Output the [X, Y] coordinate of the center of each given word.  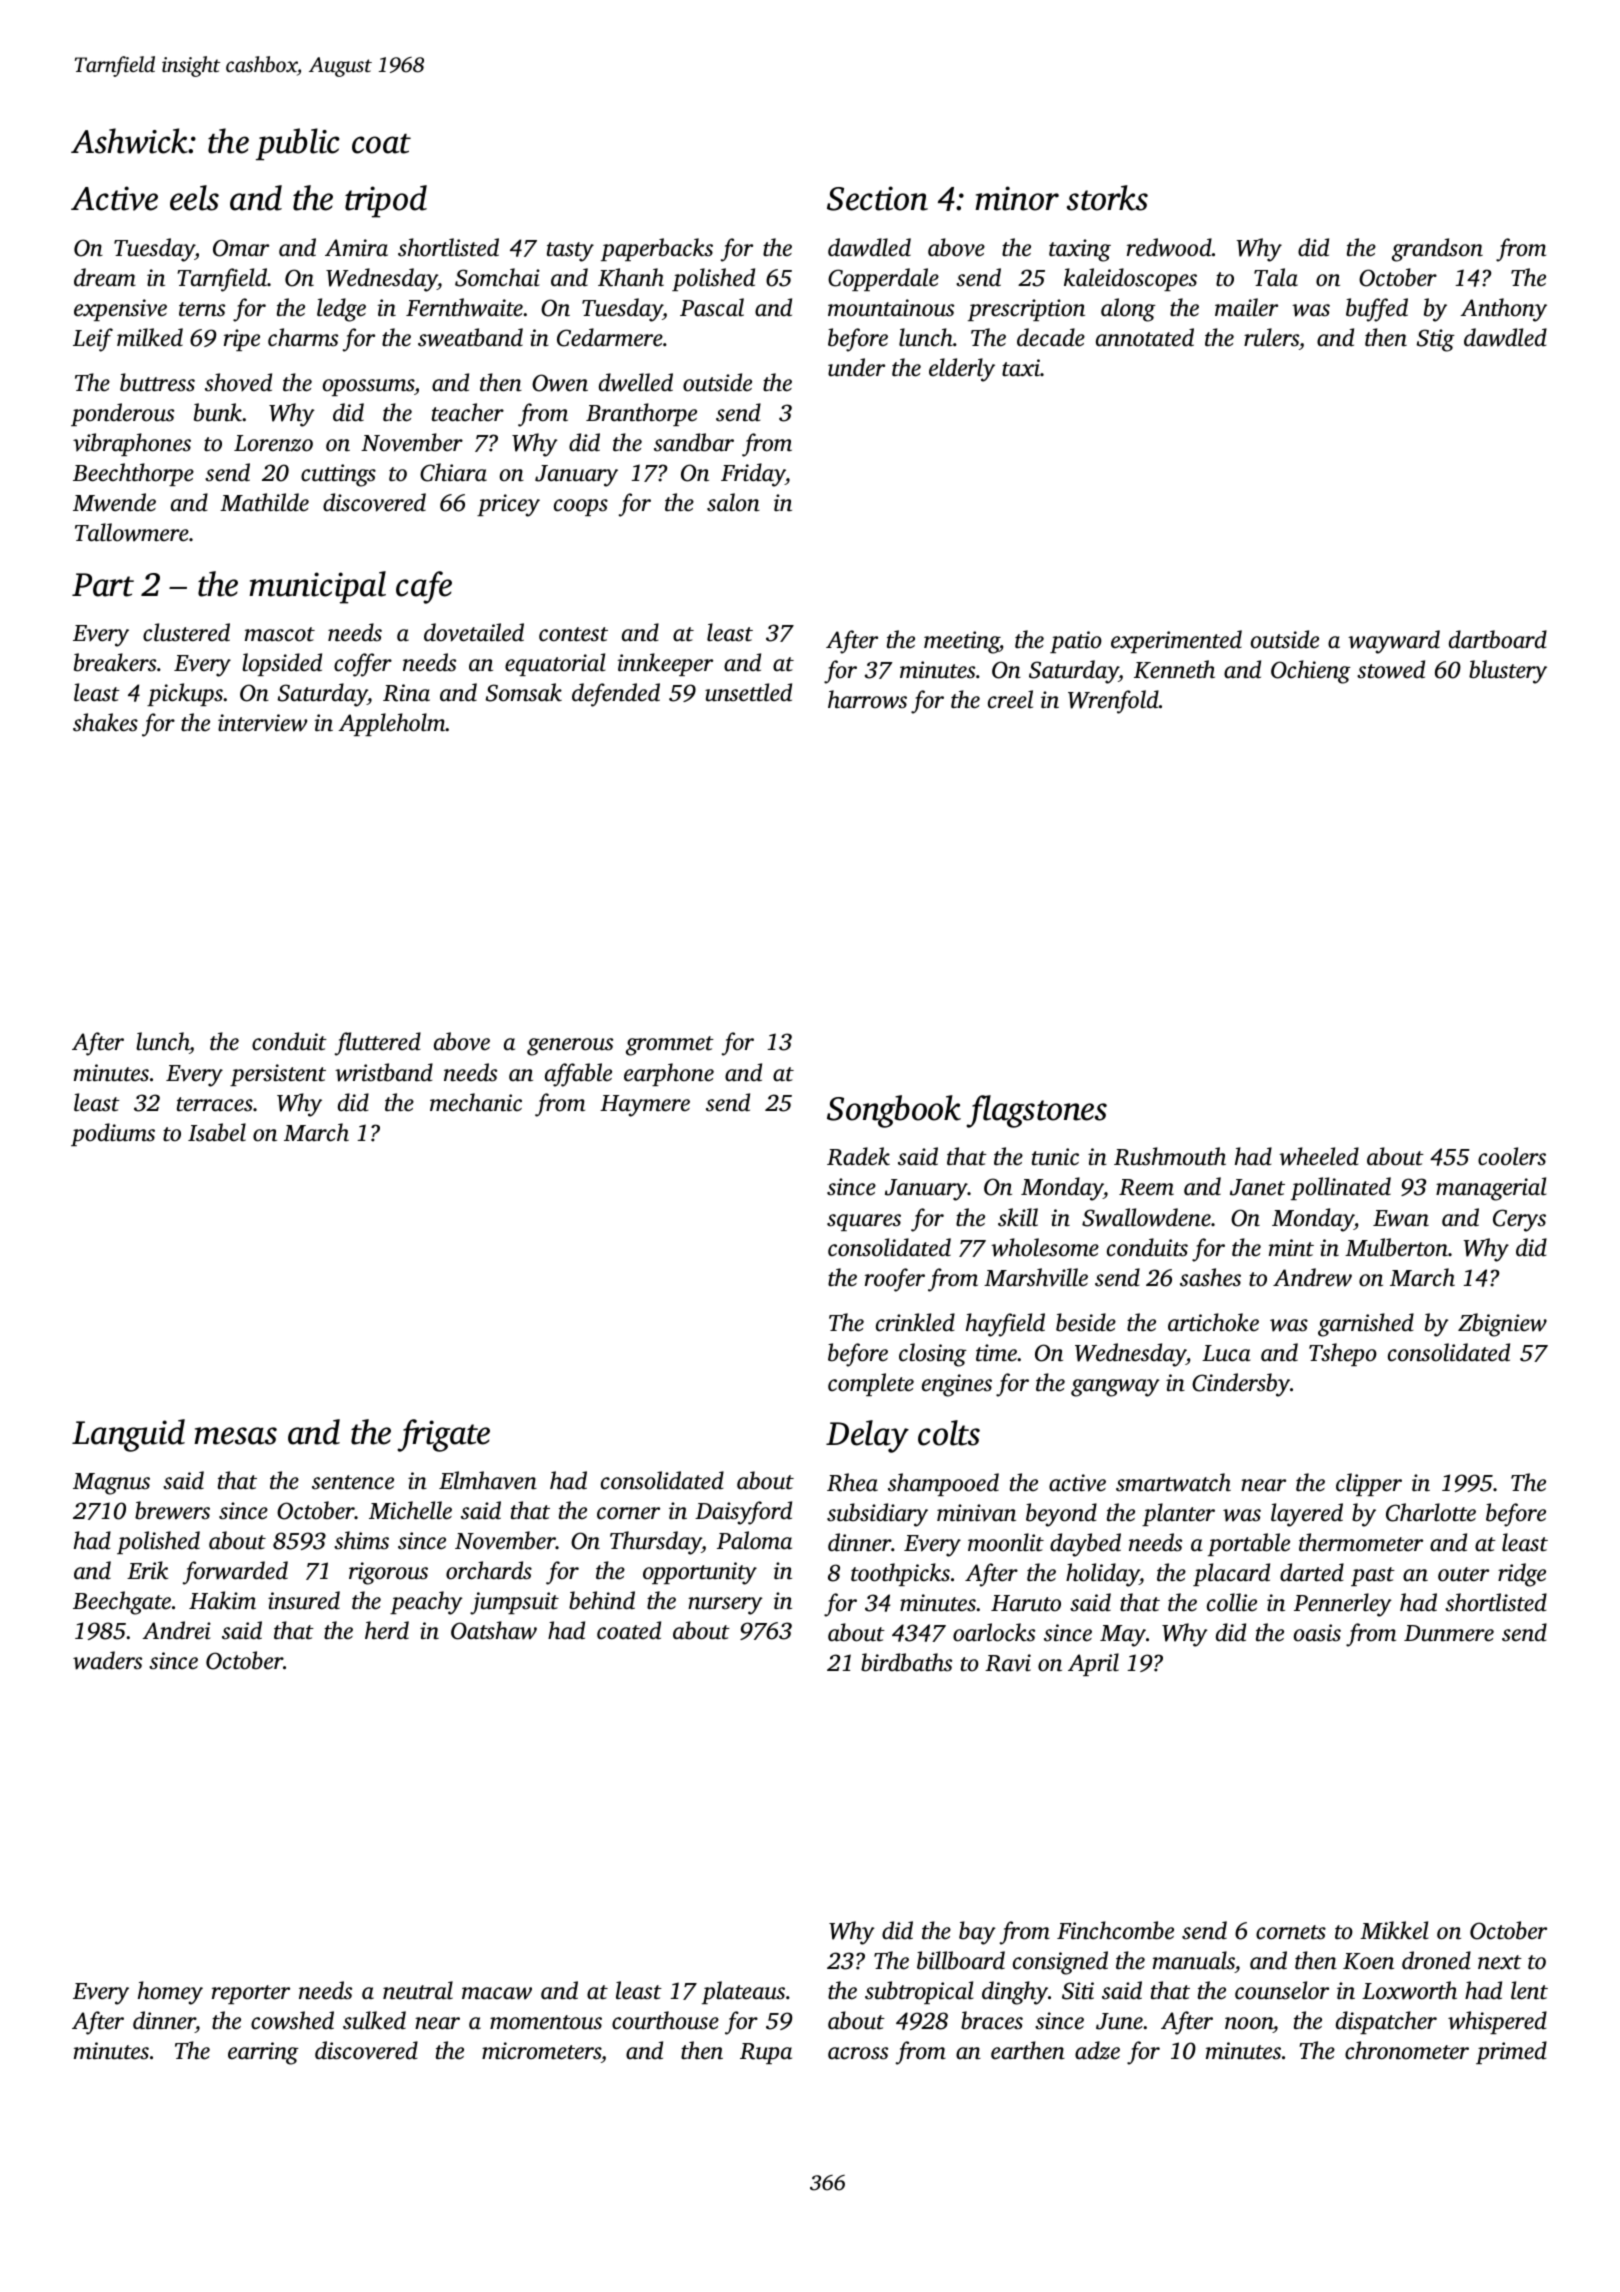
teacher [468, 412]
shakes [105, 722]
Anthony [1503, 310]
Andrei [176, 1630]
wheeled [1319, 1156]
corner [628, 1513]
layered [1307, 1515]
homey [170, 1993]
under [856, 367]
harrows [867, 699]
